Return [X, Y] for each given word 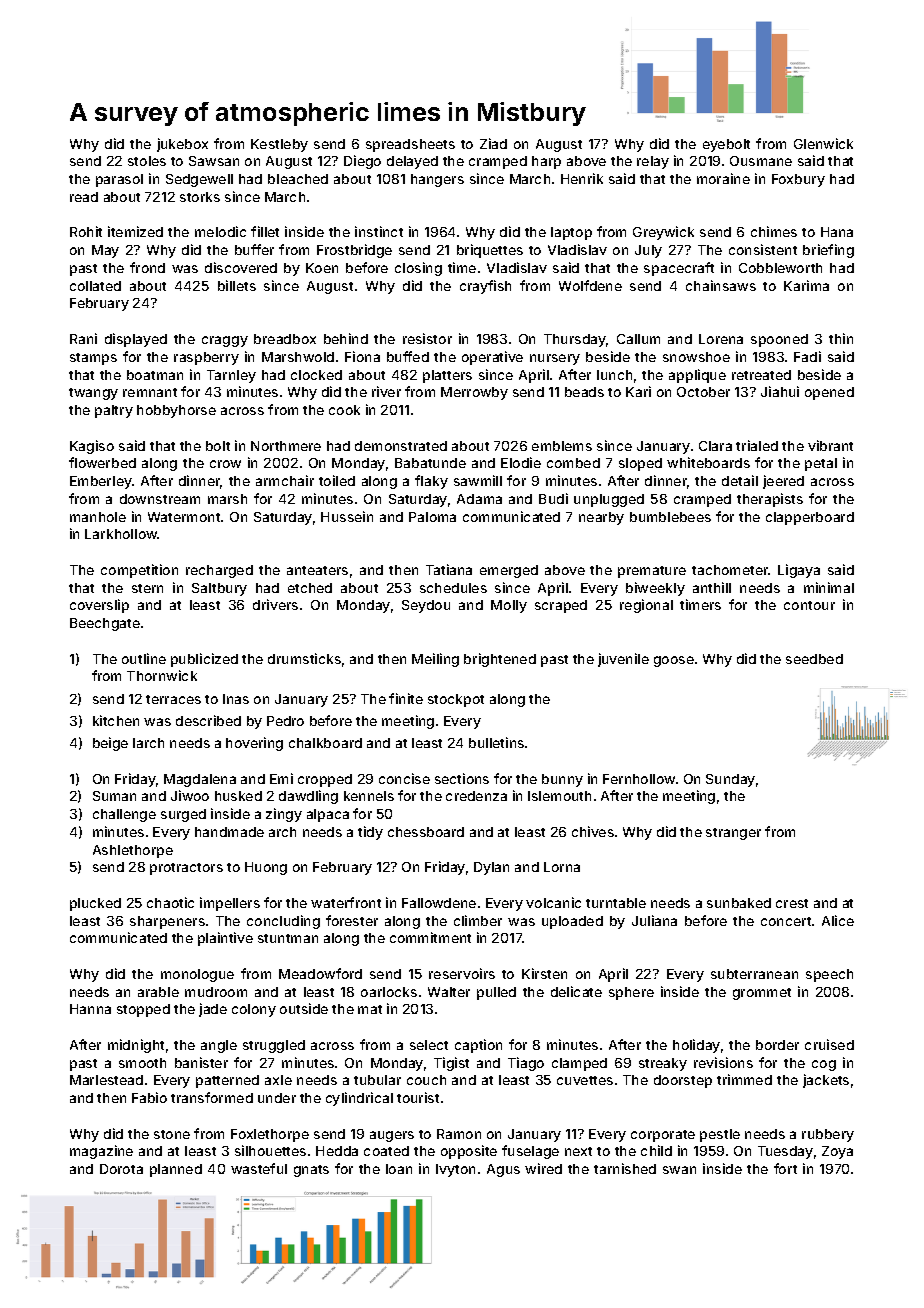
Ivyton [455, 1170]
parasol [119, 180]
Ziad [493, 143]
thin [841, 338]
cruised [829, 1044]
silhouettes [270, 1150]
